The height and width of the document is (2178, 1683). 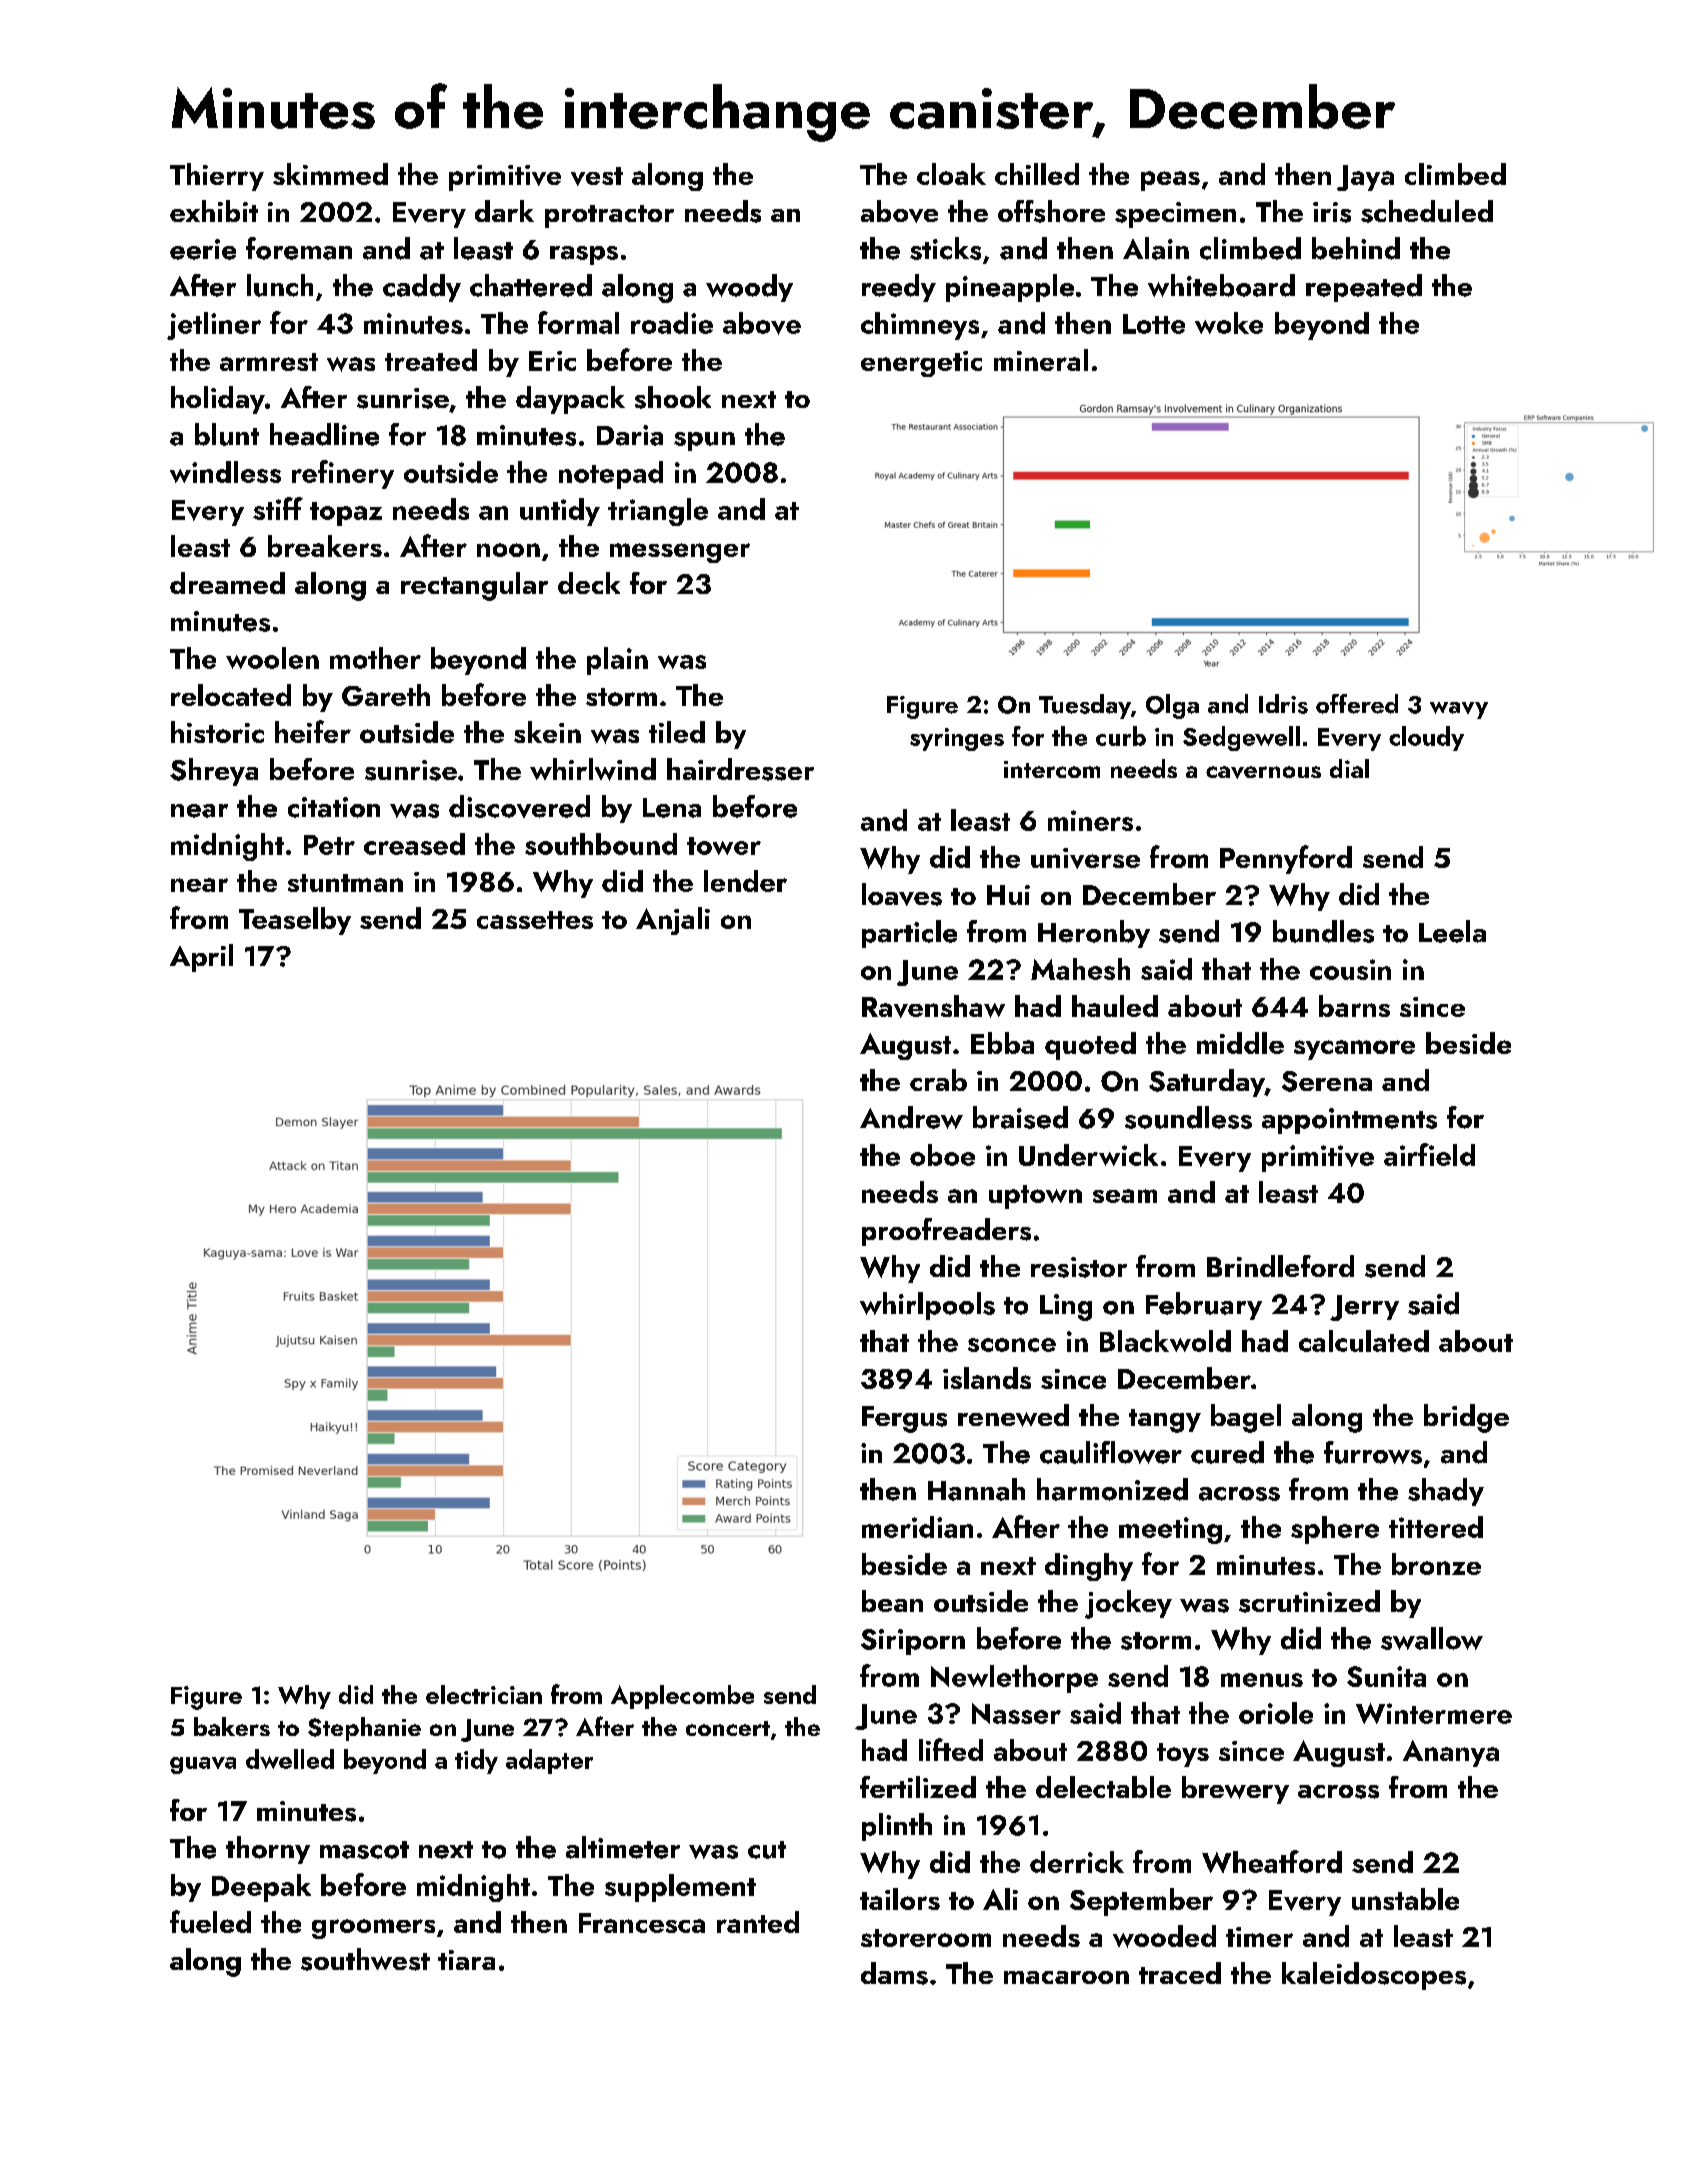 I want to click on whirlpools, so click(x=927, y=1306).
